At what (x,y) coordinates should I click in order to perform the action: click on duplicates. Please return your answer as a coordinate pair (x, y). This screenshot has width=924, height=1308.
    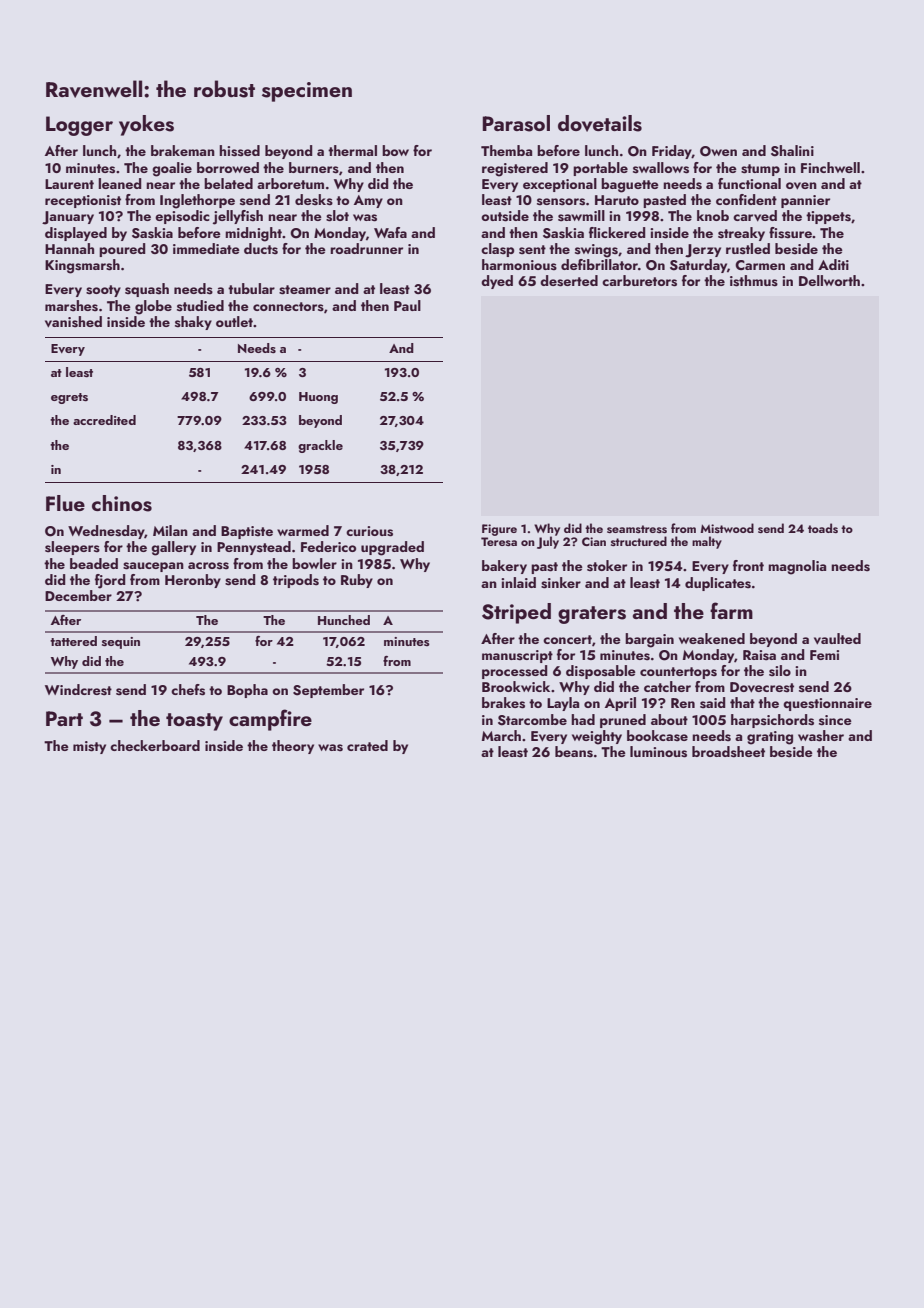
    Looking at the image, I should click on (718, 584).
